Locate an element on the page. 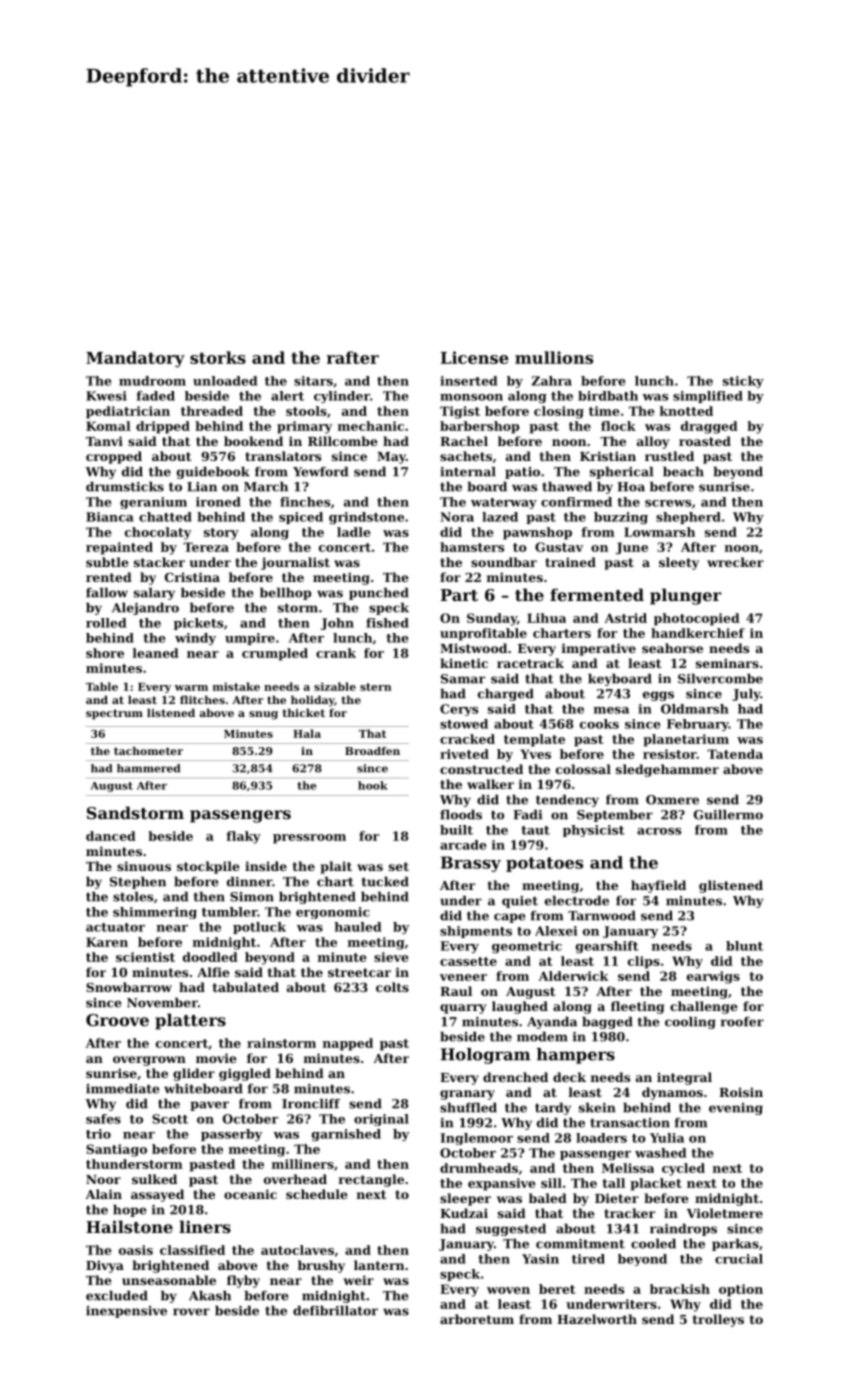 Image resolution: width=849 pixels, height=1400 pixels. rented is located at coordinates (109, 577).
